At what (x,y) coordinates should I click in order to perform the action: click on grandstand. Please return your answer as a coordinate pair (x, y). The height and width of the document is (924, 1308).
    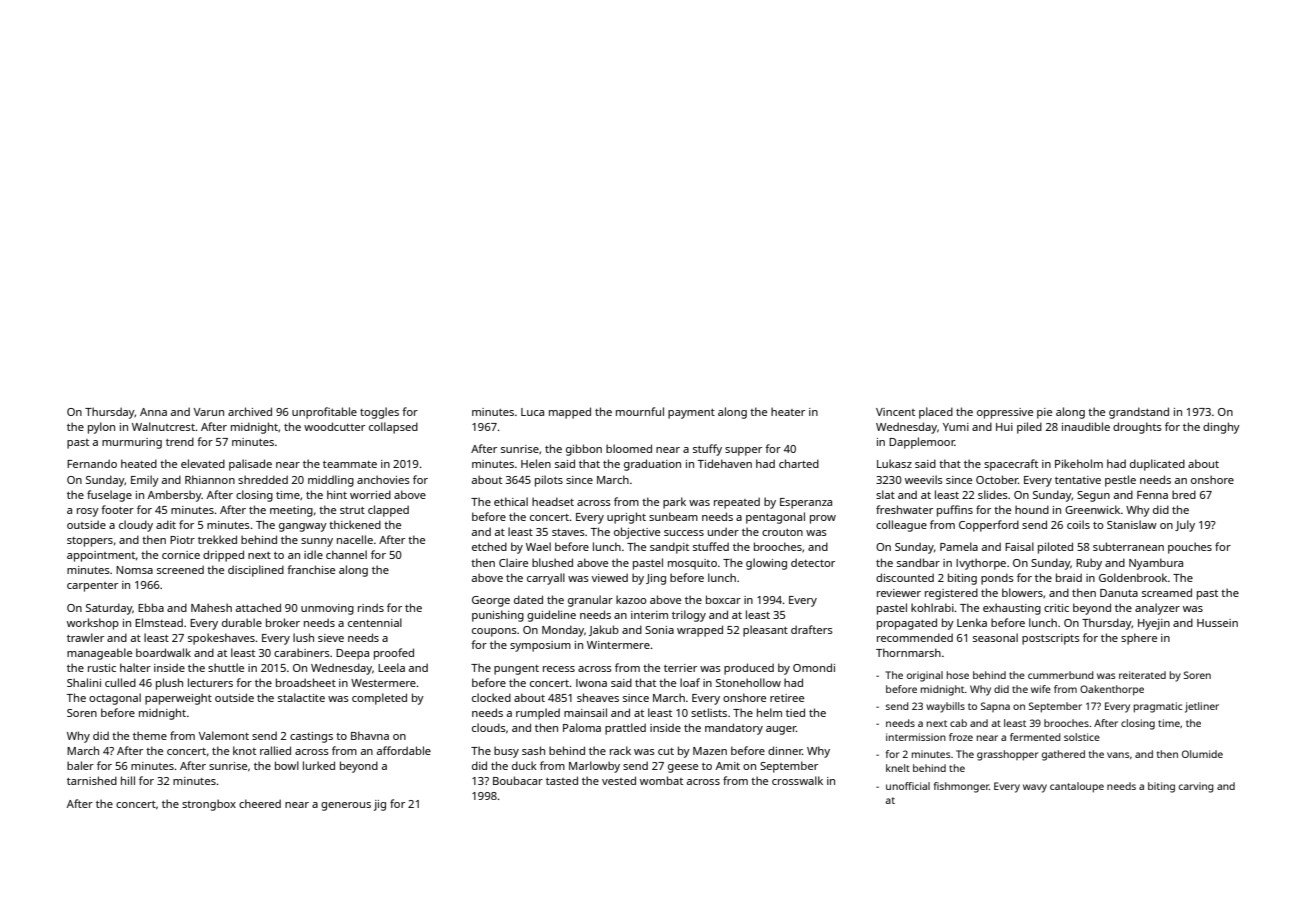
    Looking at the image, I should click on (1139, 413).
